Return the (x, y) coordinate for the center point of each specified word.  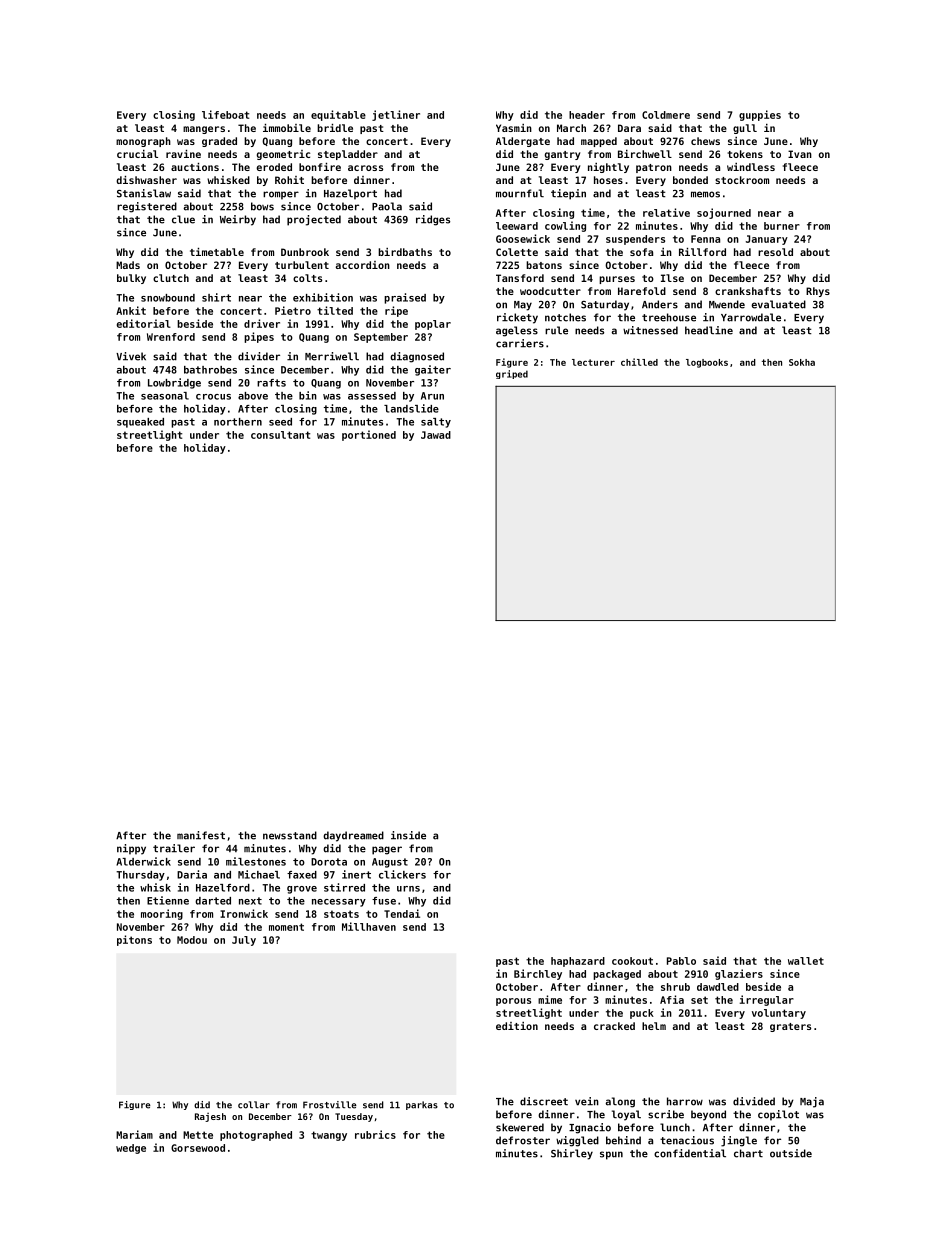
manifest (201, 835)
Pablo (681, 961)
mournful (520, 193)
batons (544, 265)
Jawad (436, 435)
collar (254, 1105)
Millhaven (369, 926)
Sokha (802, 362)
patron (654, 168)
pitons (134, 940)
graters (790, 1027)
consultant (280, 435)
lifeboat (225, 114)
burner (782, 226)
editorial (144, 323)
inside (408, 835)
